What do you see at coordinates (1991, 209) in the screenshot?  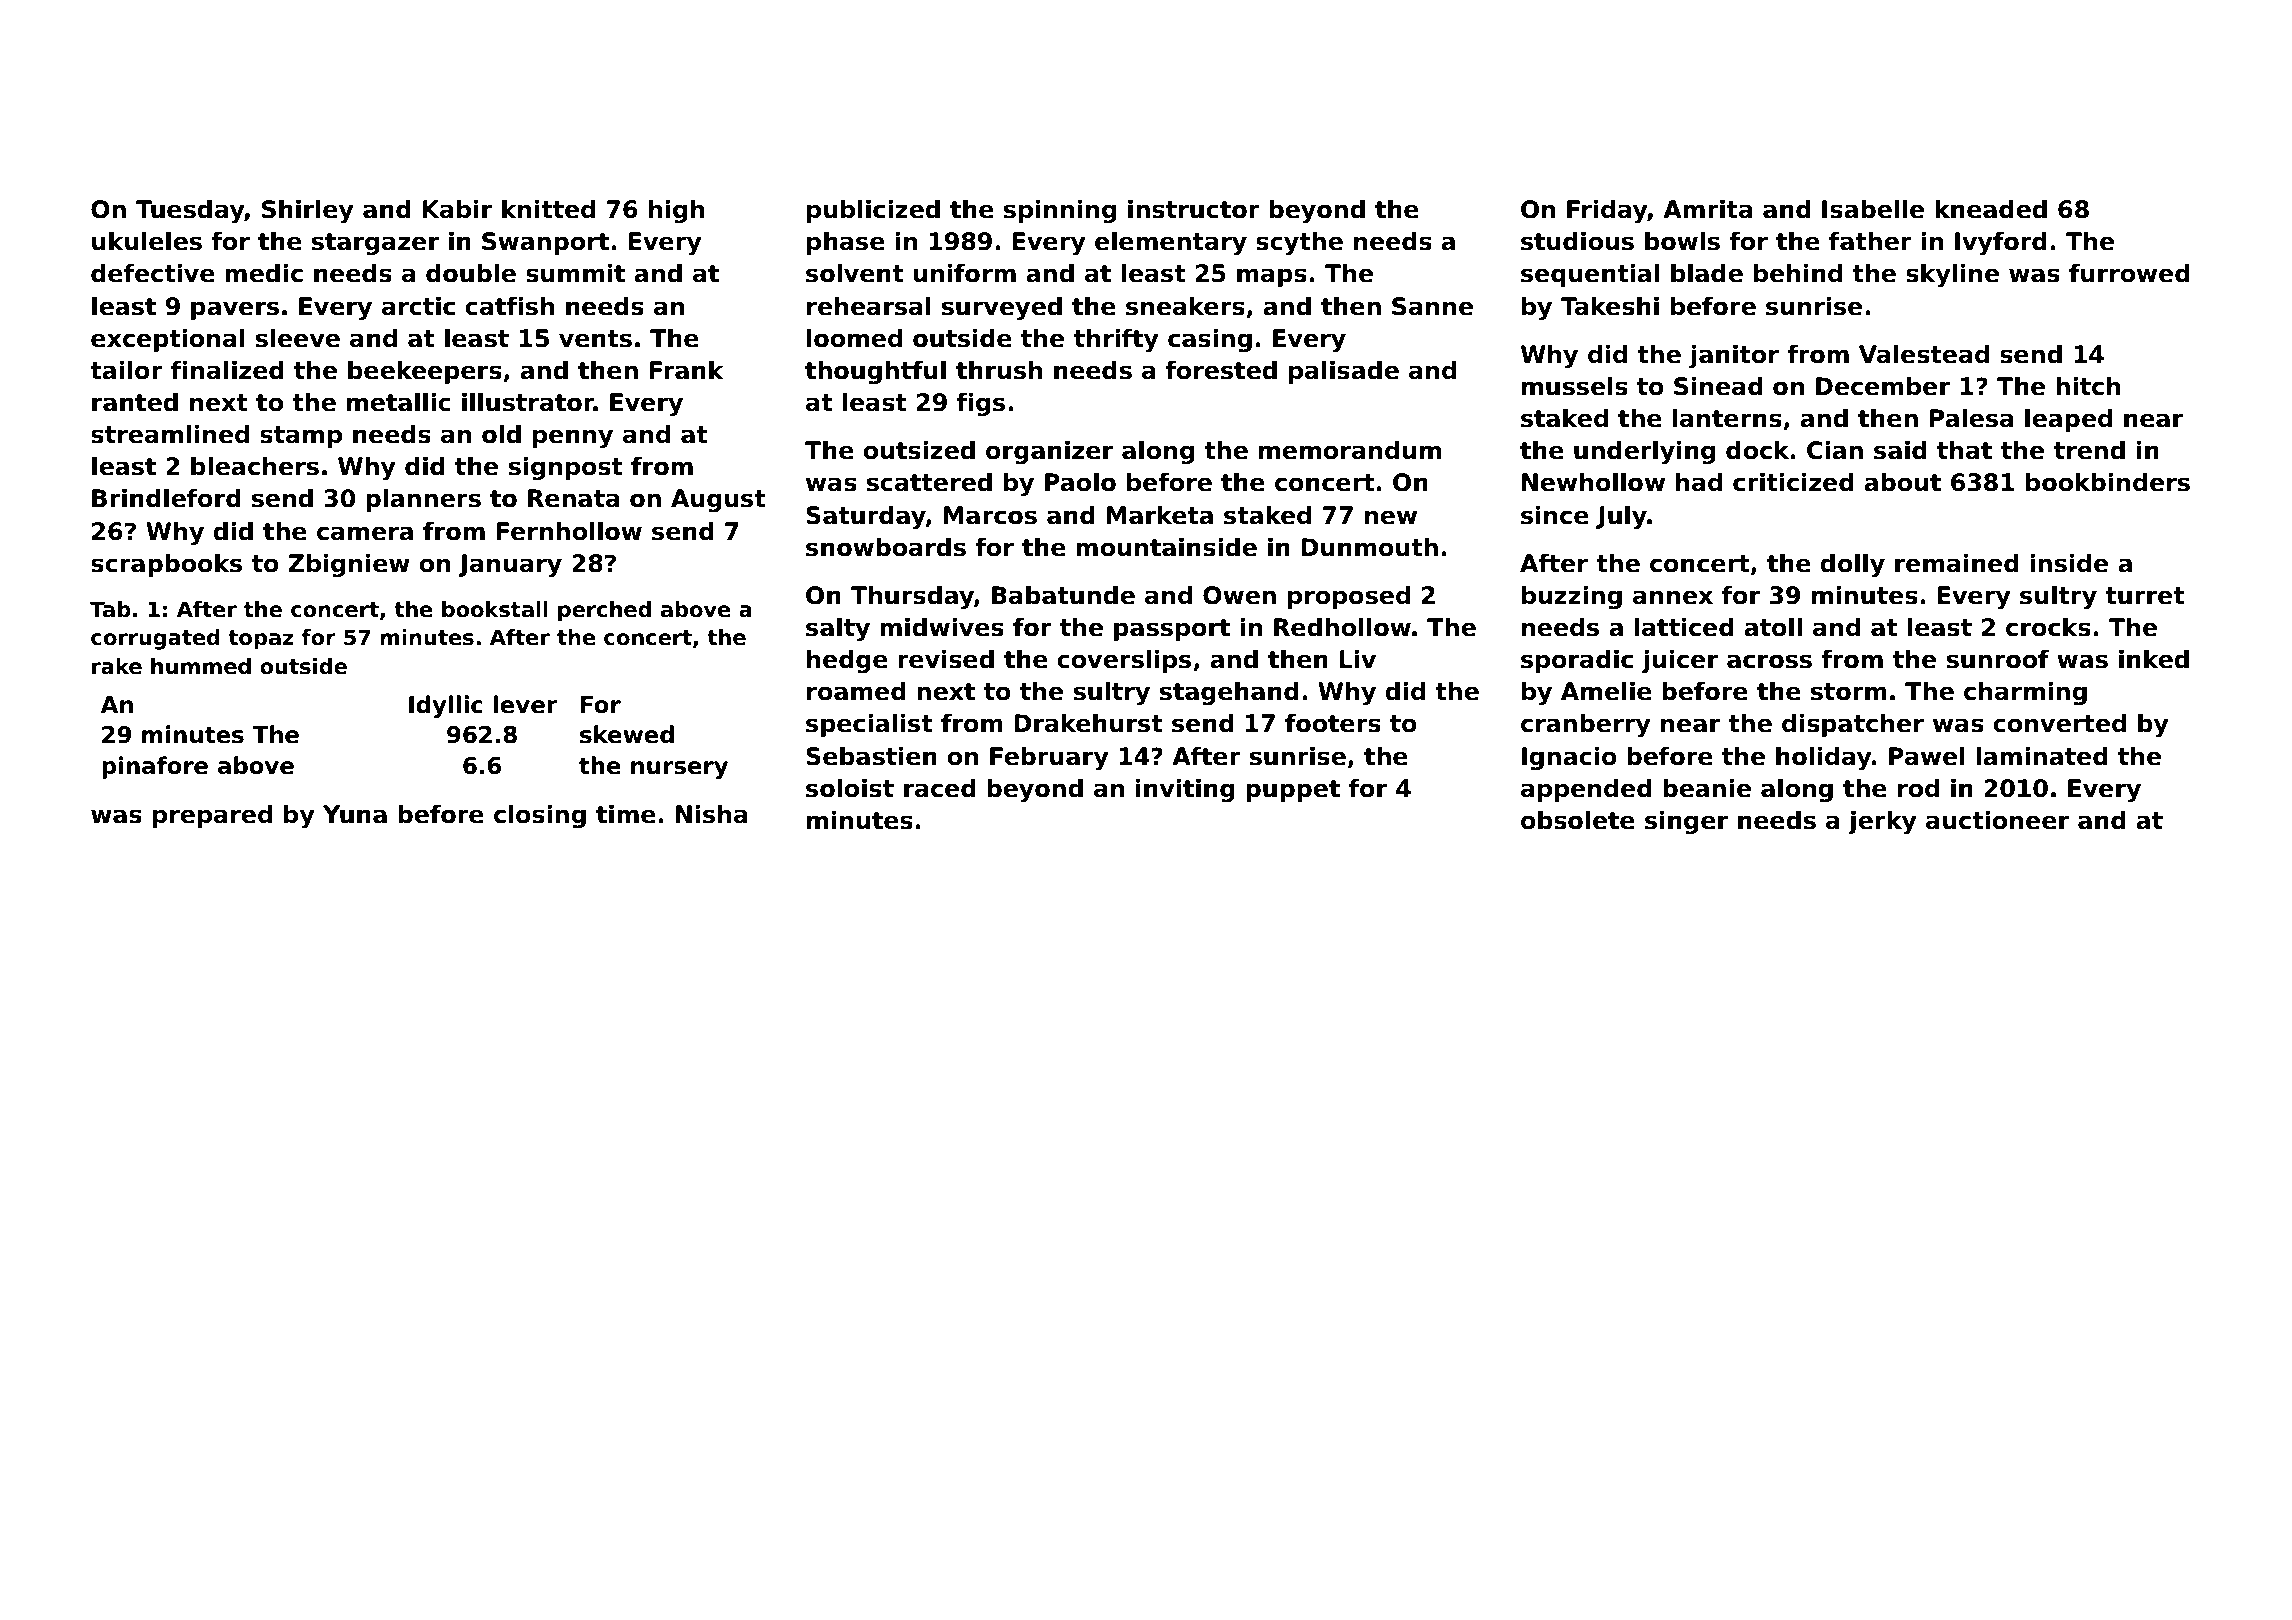 I see `kneaded` at bounding box center [1991, 209].
